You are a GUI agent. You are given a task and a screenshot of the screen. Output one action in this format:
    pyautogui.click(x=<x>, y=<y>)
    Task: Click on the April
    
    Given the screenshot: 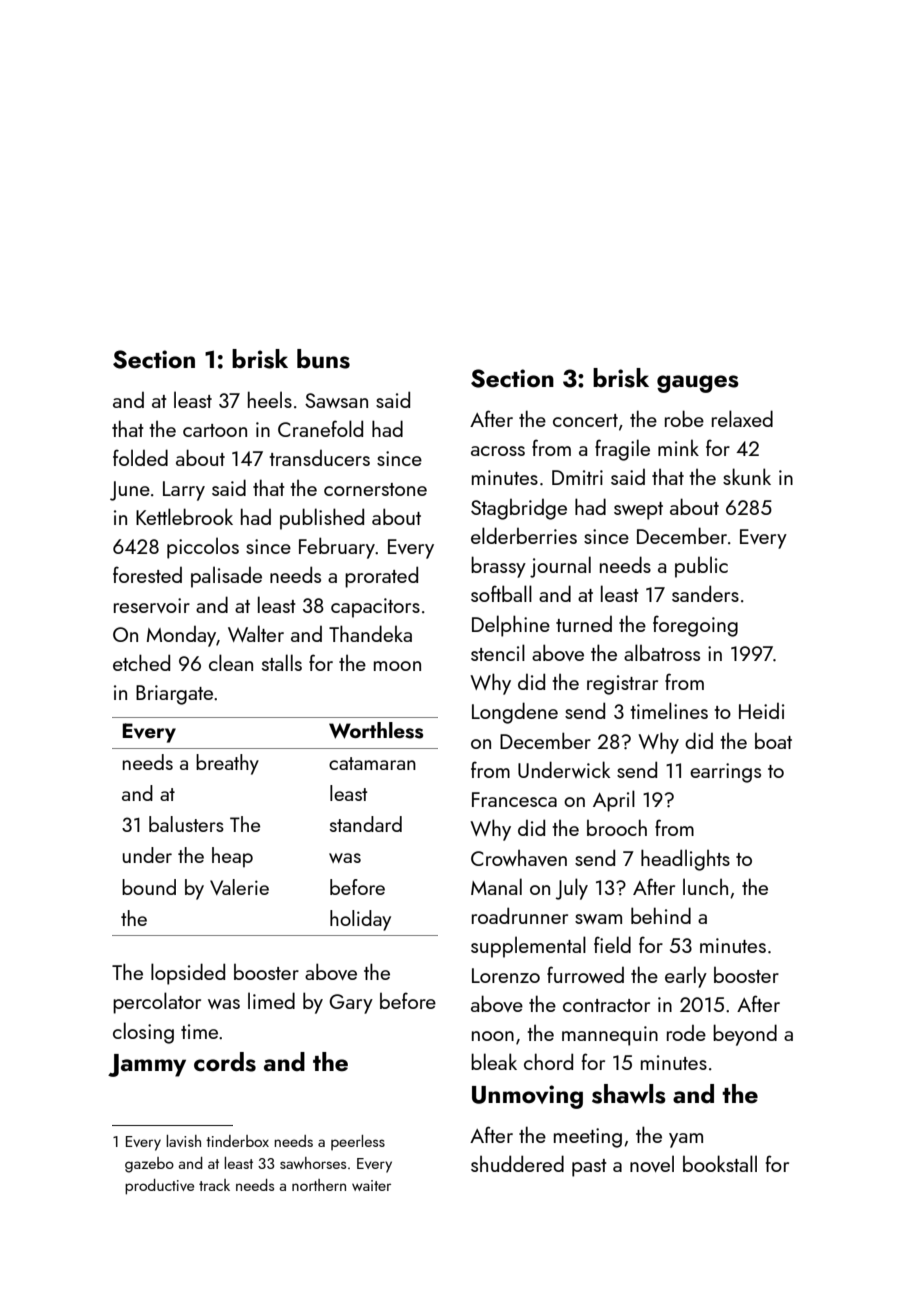 What is the action you would take?
    pyautogui.click(x=614, y=801)
